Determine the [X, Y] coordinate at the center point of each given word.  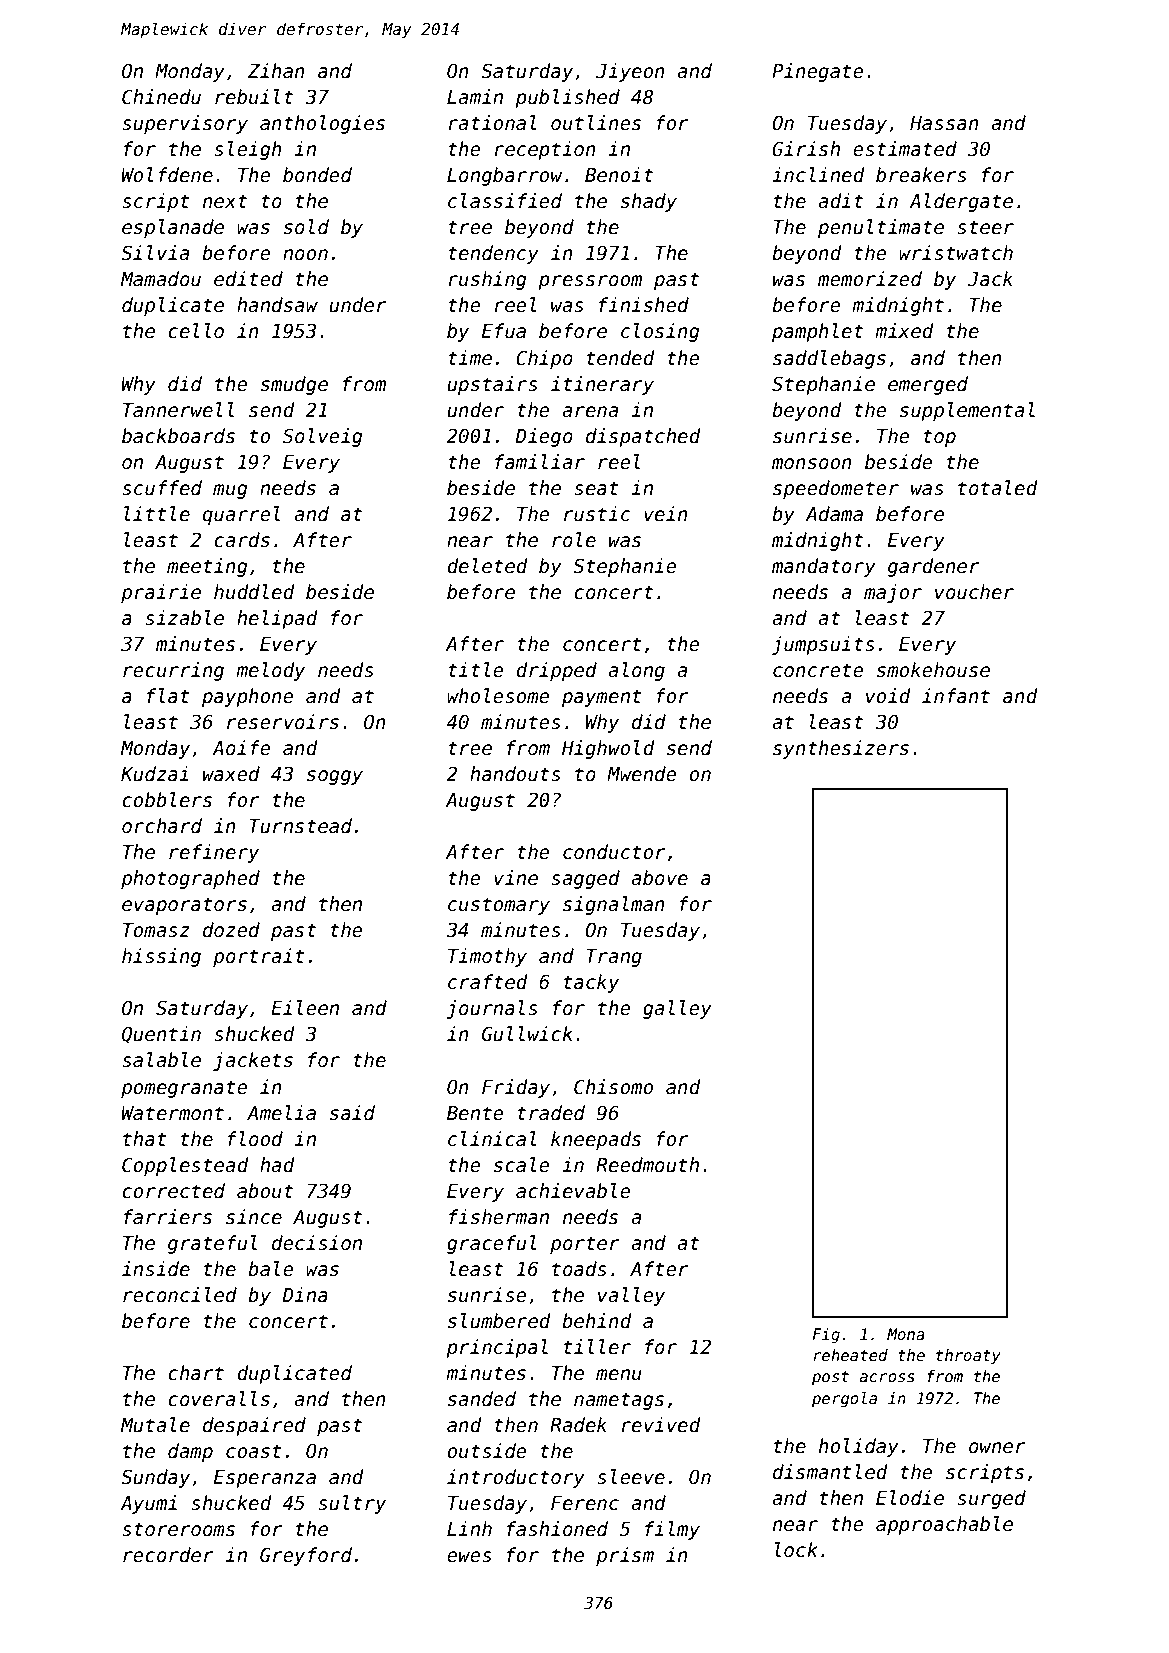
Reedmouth [647, 1165]
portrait [259, 957]
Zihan [276, 71]
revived [660, 1425]
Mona [906, 1334]
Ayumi [148, 1504]
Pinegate [818, 72]
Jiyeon [630, 72]
